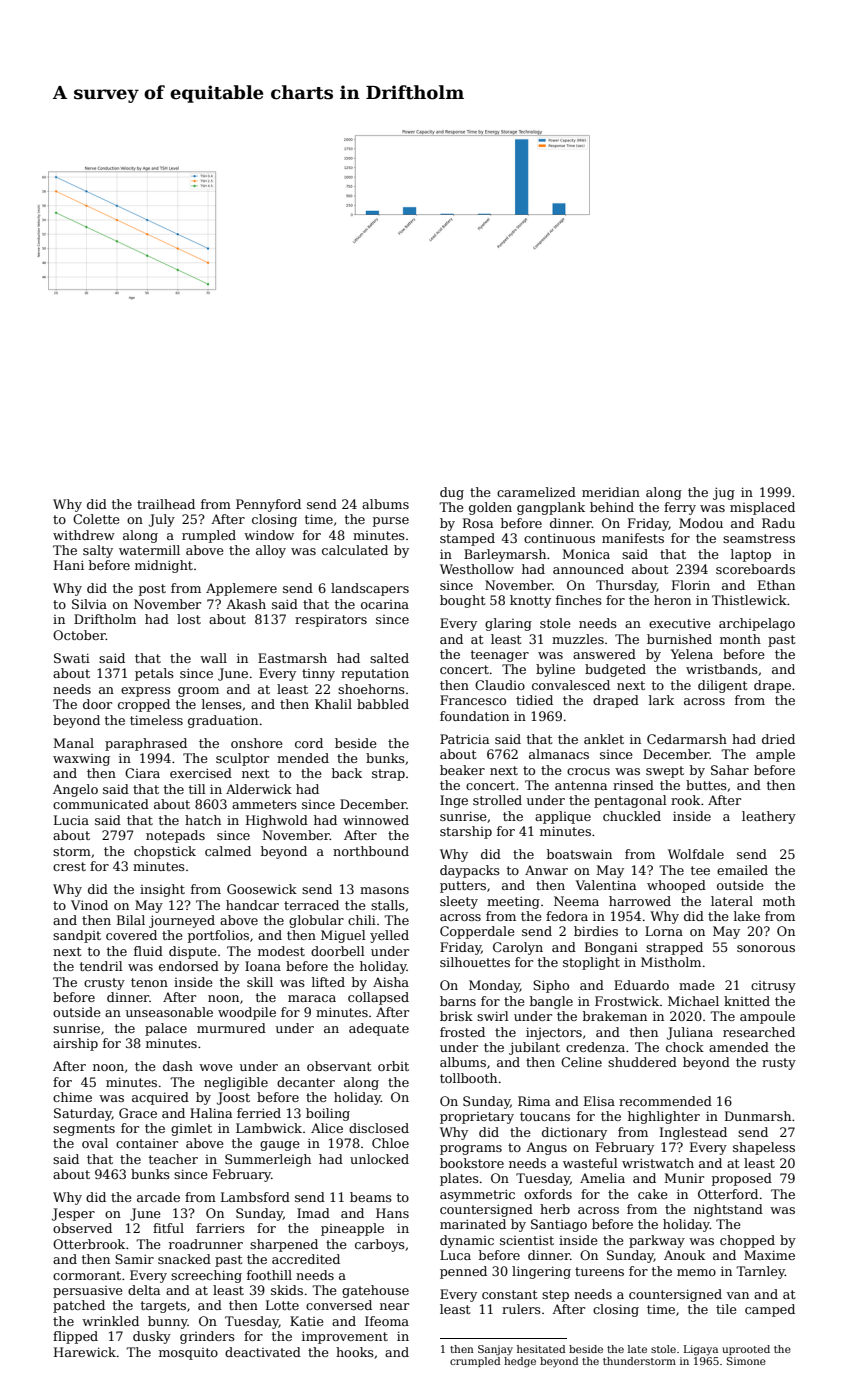  I want to click on Harewick, so click(85, 1352).
